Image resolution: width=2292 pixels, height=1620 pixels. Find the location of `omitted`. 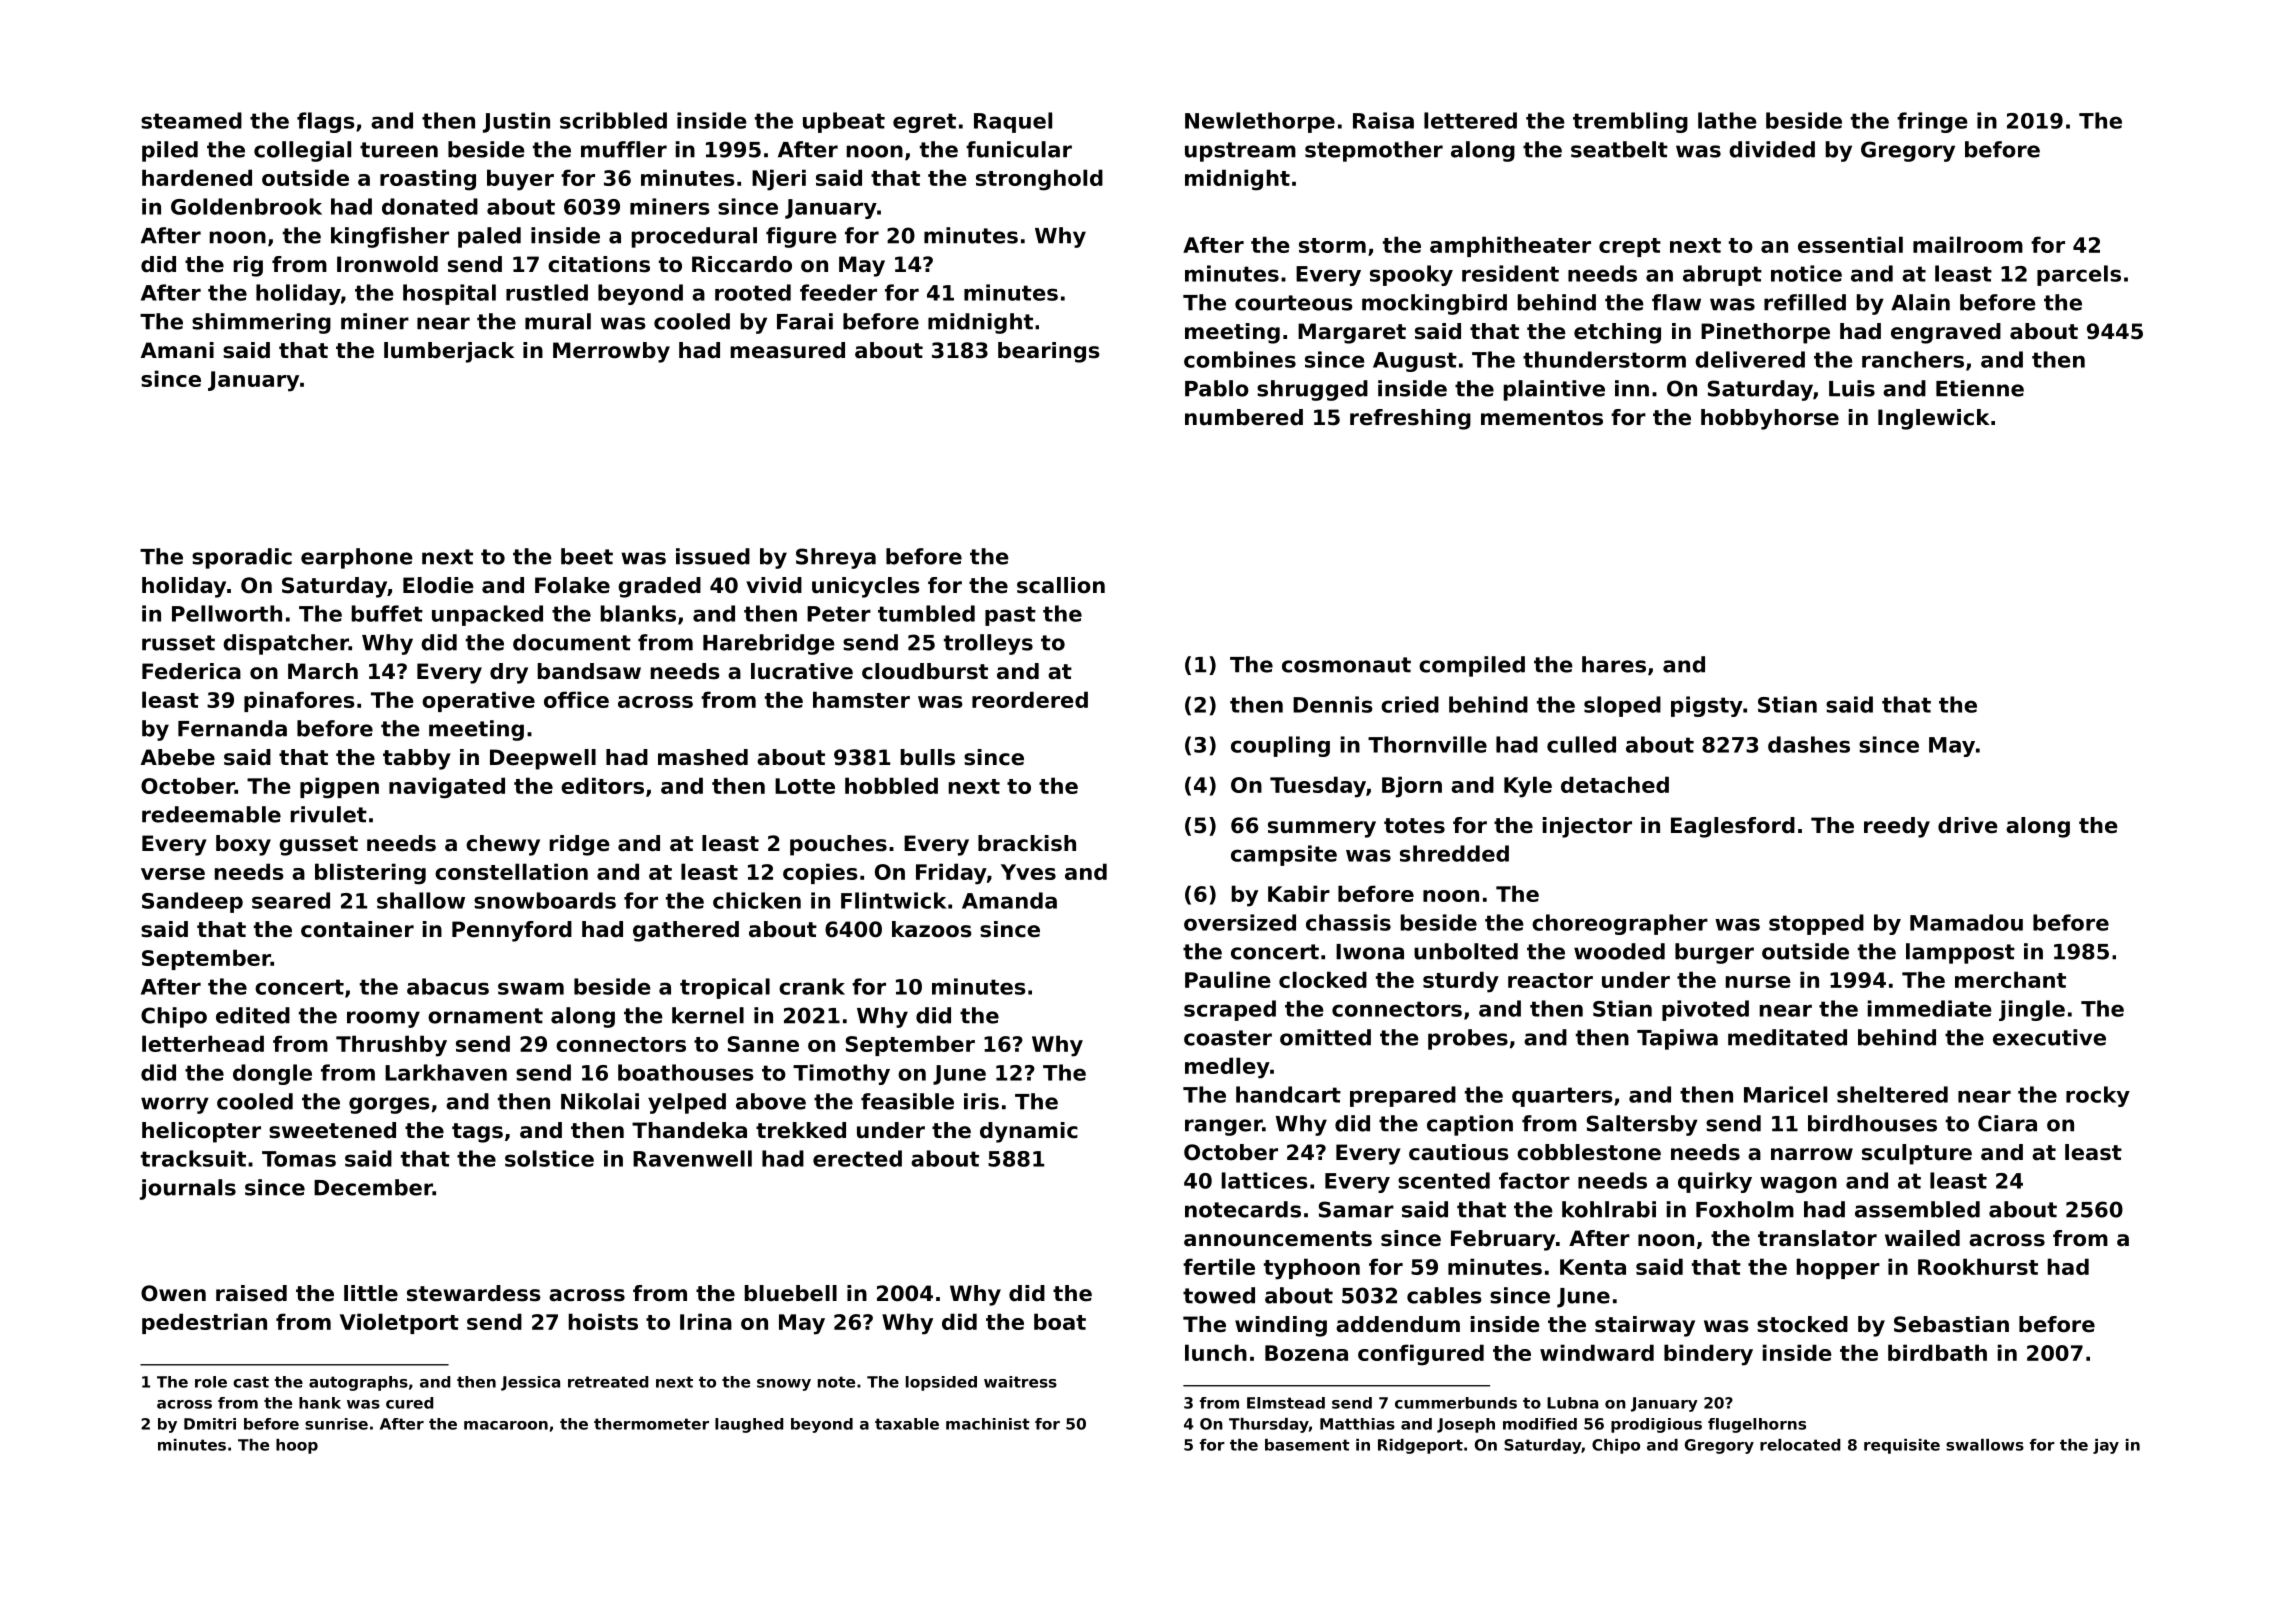

omitted is located at coordinates (1325, 1037).
